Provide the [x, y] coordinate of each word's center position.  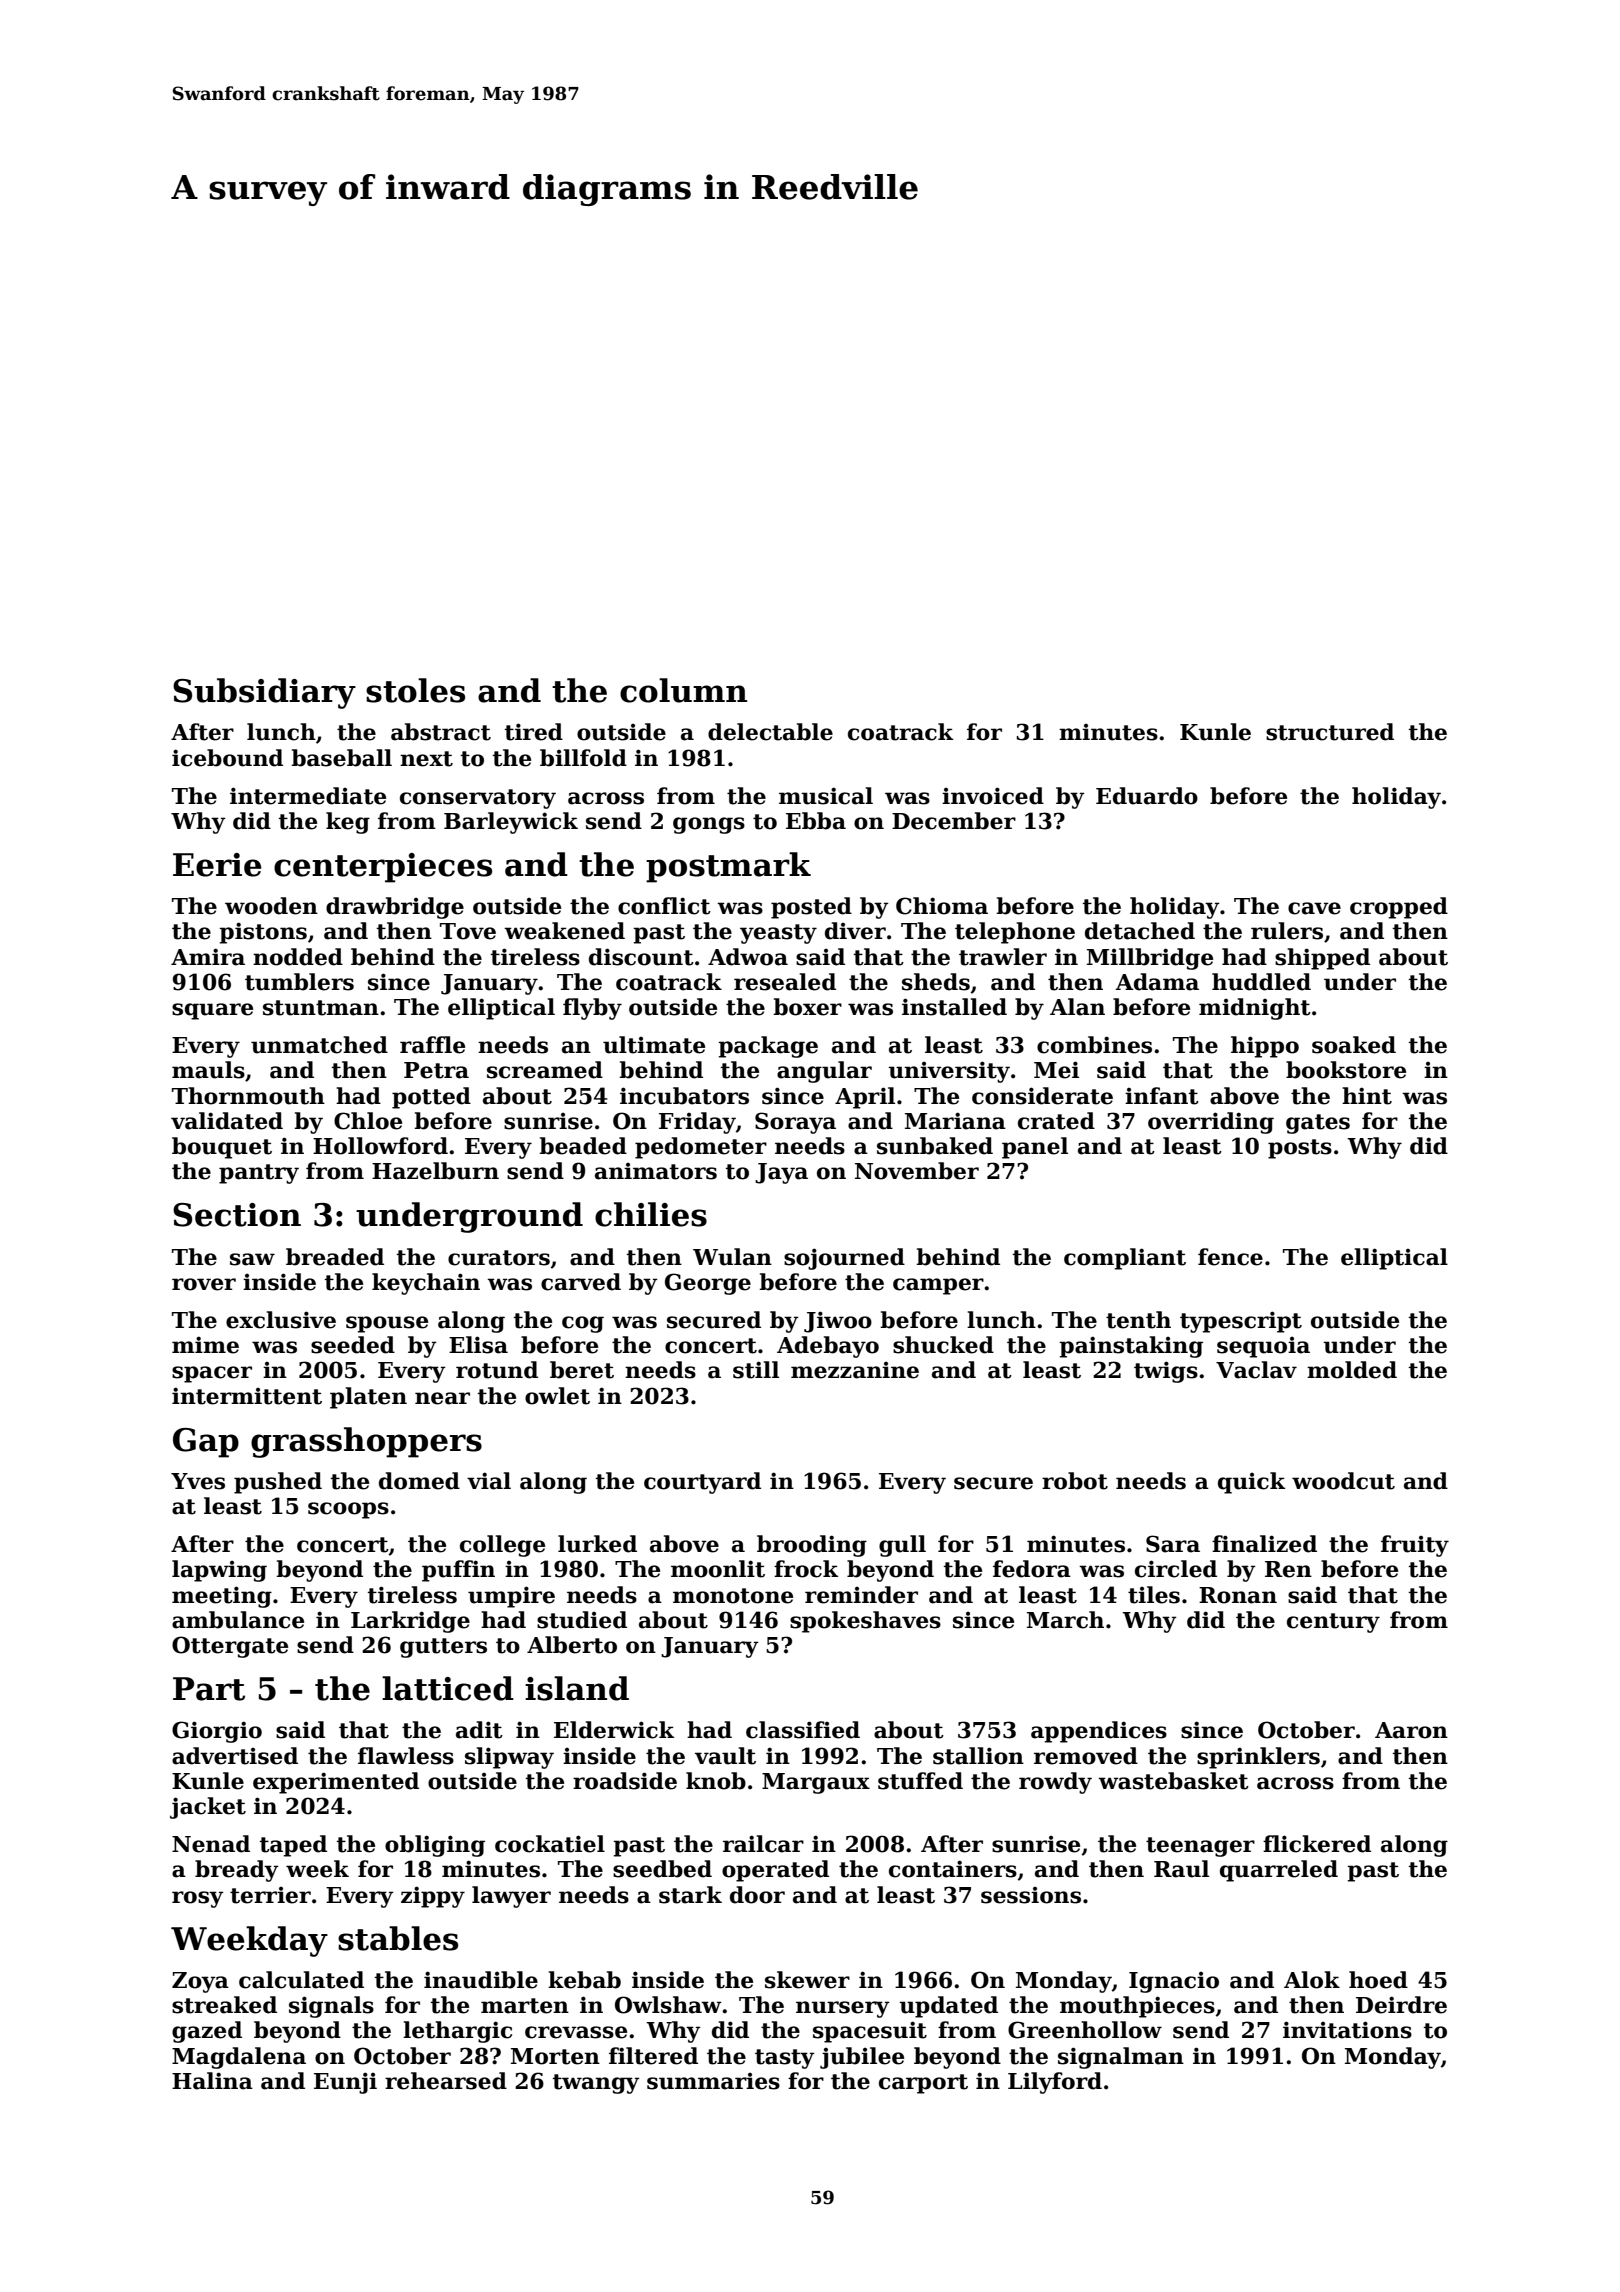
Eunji [345, 2083]
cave [1314, 908]
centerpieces [383, 868]
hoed [1378, 1980]
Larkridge [410, 1622]
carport [923, 2084]
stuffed [920, 1781]
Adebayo [828, 1347]
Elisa [478, 1345]
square [212, 1011]
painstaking [1131, 1347]
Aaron [1411, 1730]
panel [1035, 1148]
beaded [583, 1146]
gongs [709, 825]
